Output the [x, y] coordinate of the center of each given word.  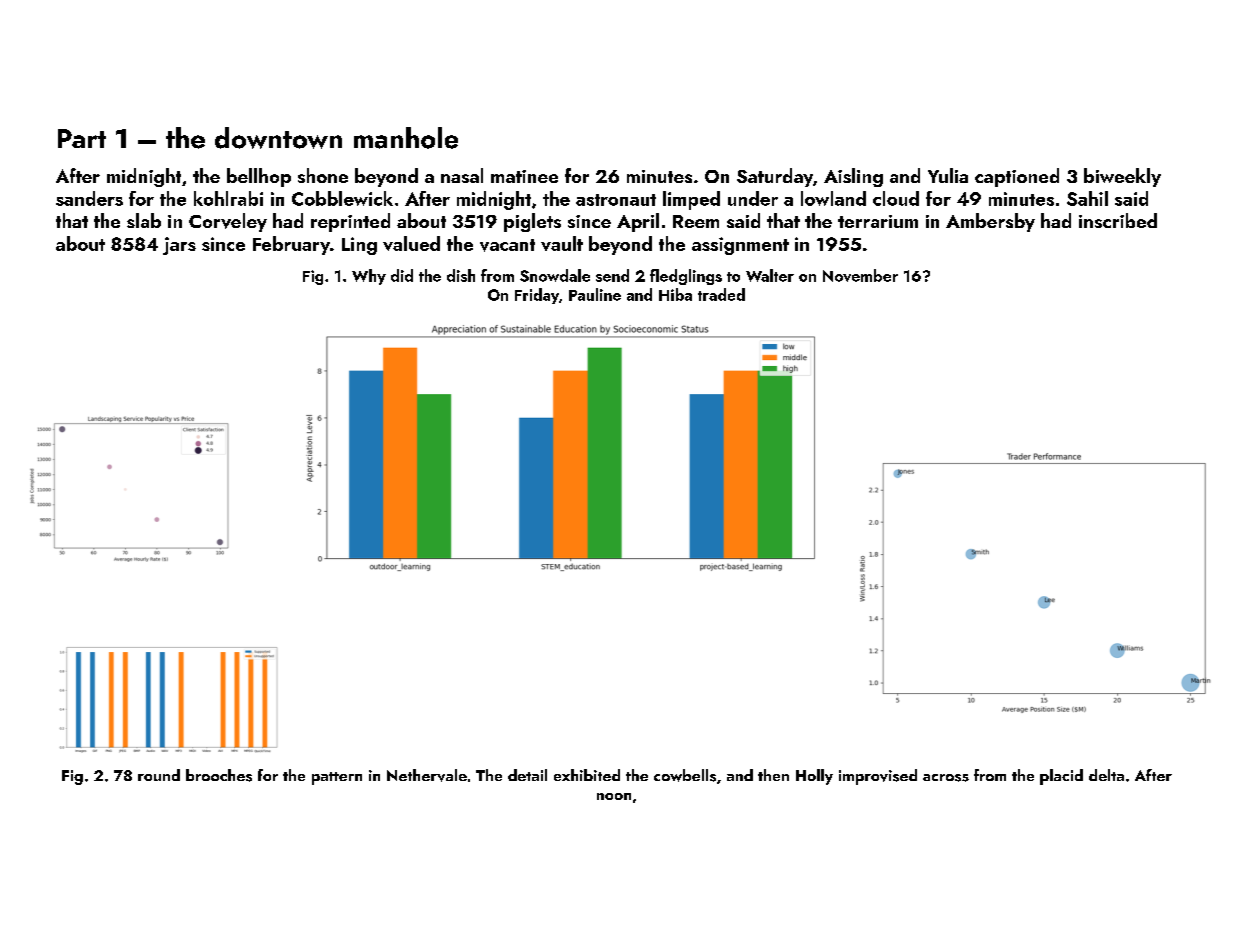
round [159, 775]
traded [721, 294]
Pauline [595, 294]
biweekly [1122, 177]
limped [691, 200]
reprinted [350, 222]
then [773, 775]
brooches [219, 775]
